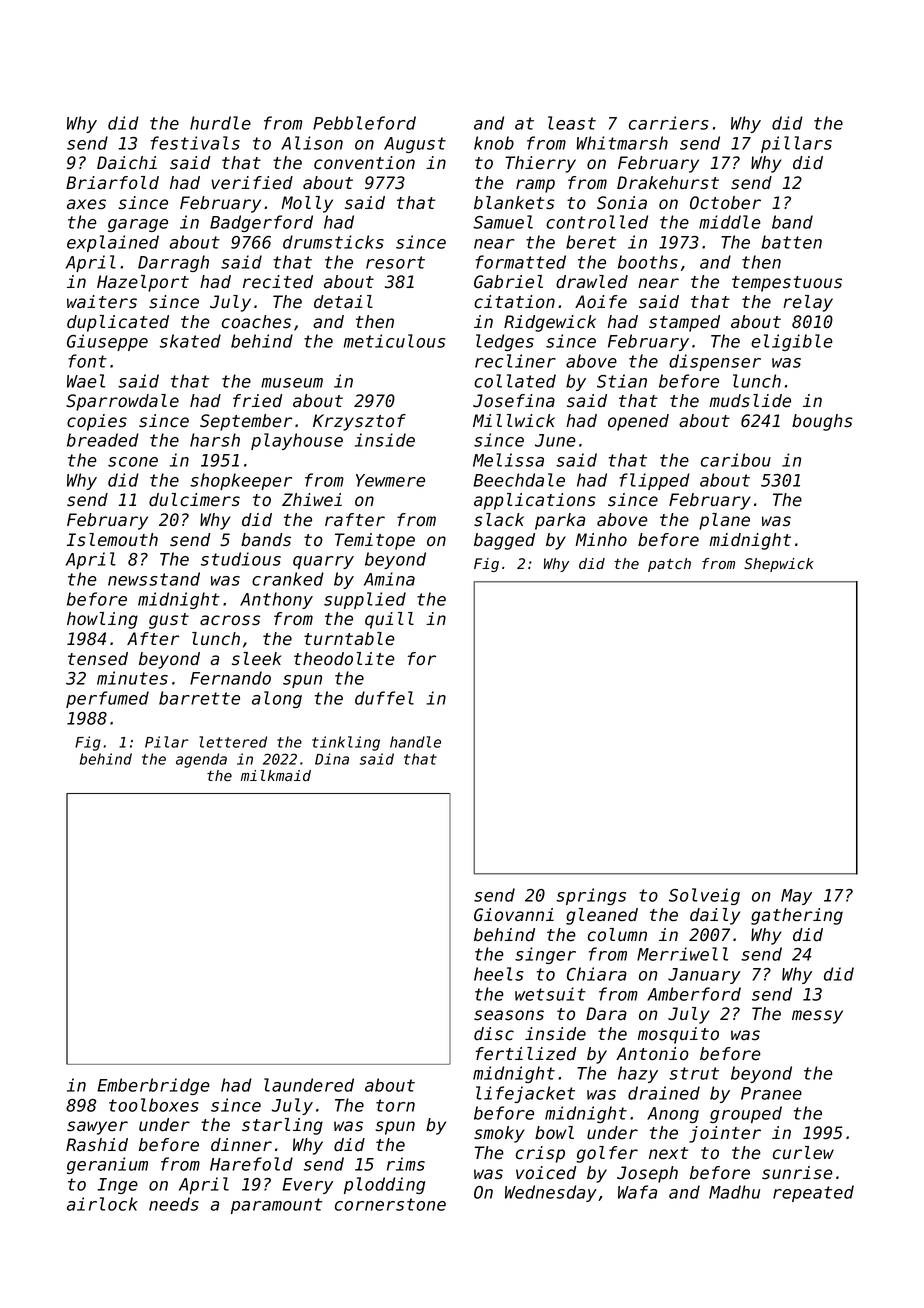 The image size is (924, 1308). I want to click on handle, so click(415, 742).
